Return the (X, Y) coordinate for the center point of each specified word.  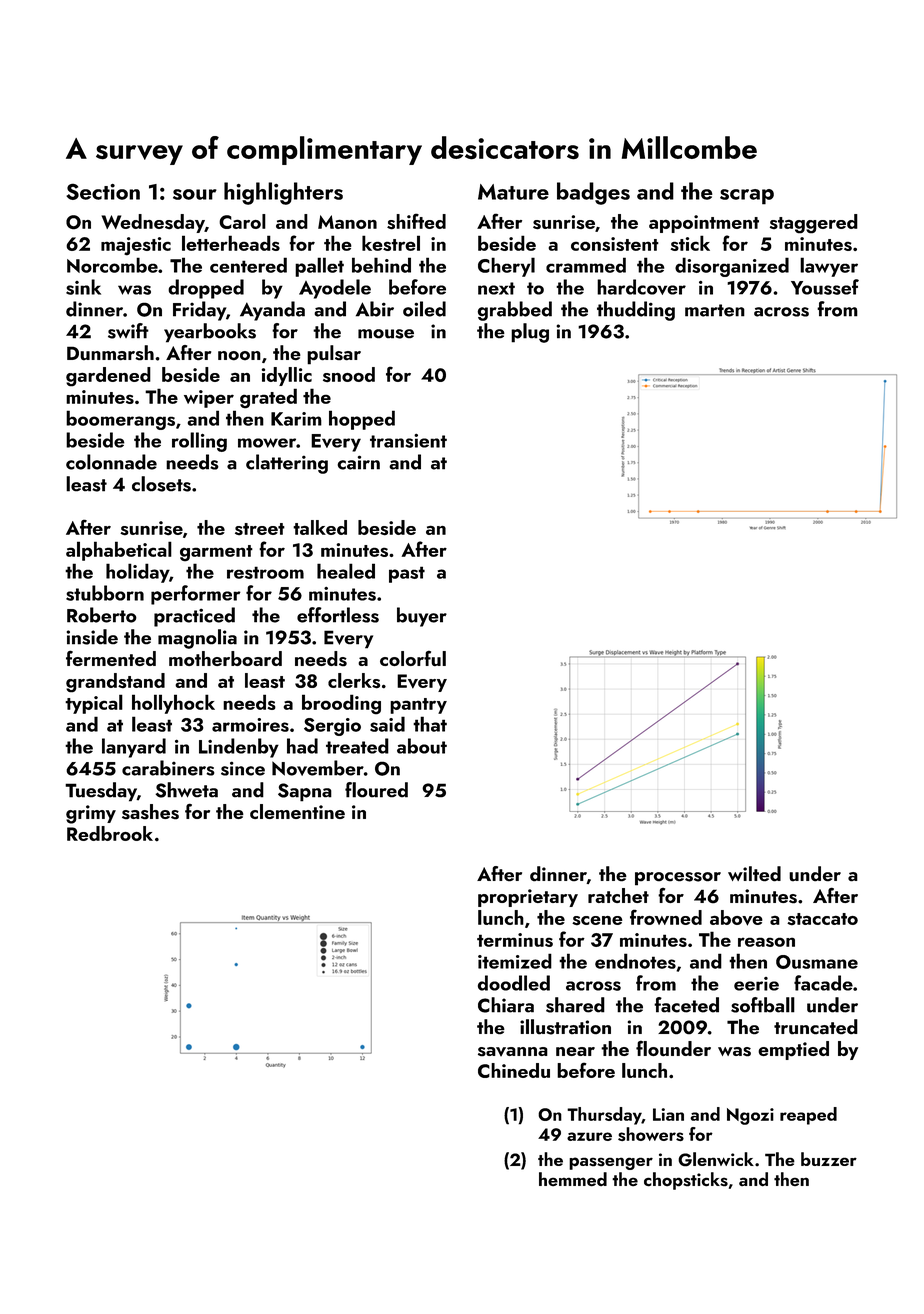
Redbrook (110, 833)
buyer (422, 617)
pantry (418, 706)
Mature (513, 192)
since (243, 768)
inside (92, 637)
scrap (747, 197)
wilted (754, 874)
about (422, 746)
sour (195, 194)
